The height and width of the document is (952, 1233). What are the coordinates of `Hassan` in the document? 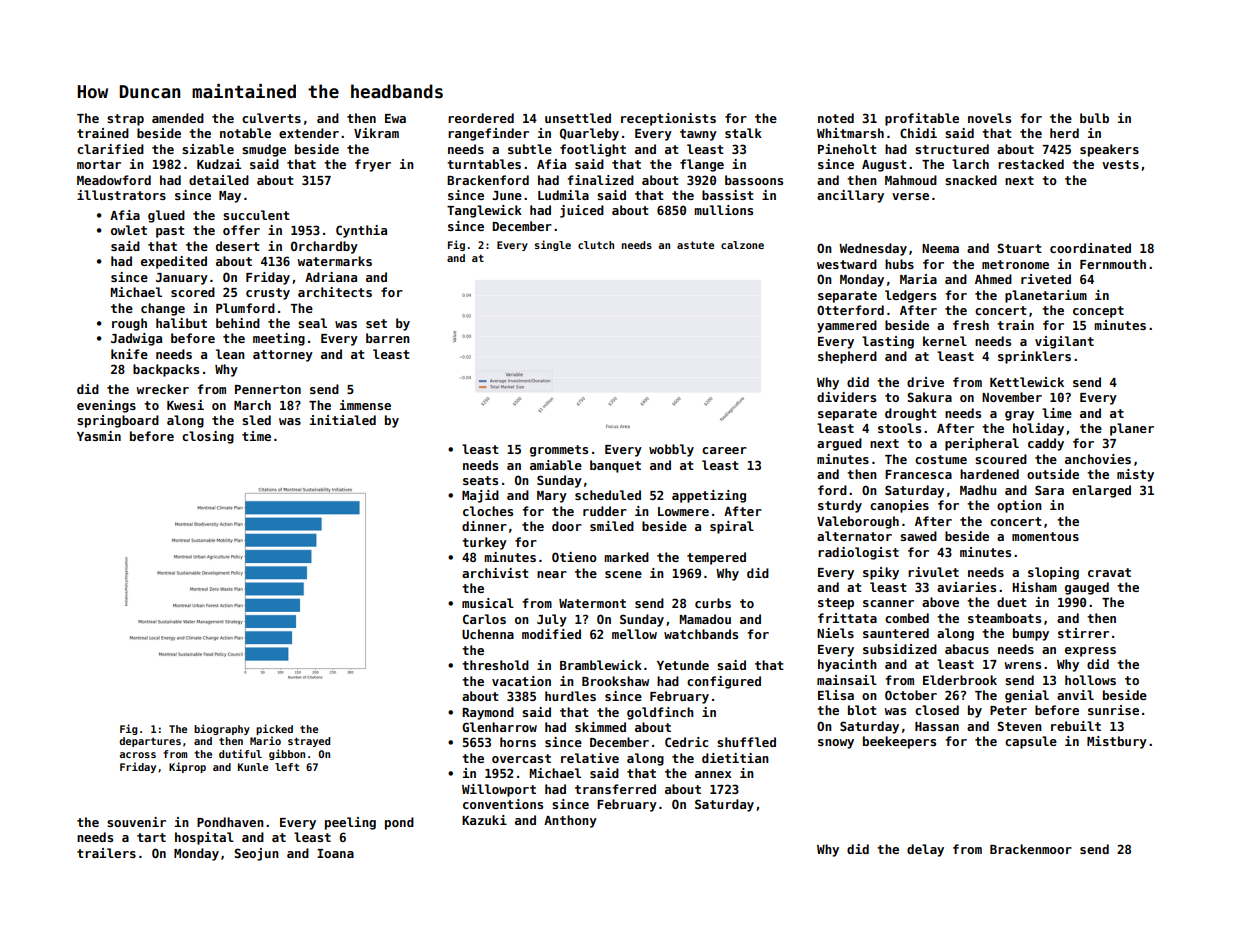 It's located at (937, 726).
